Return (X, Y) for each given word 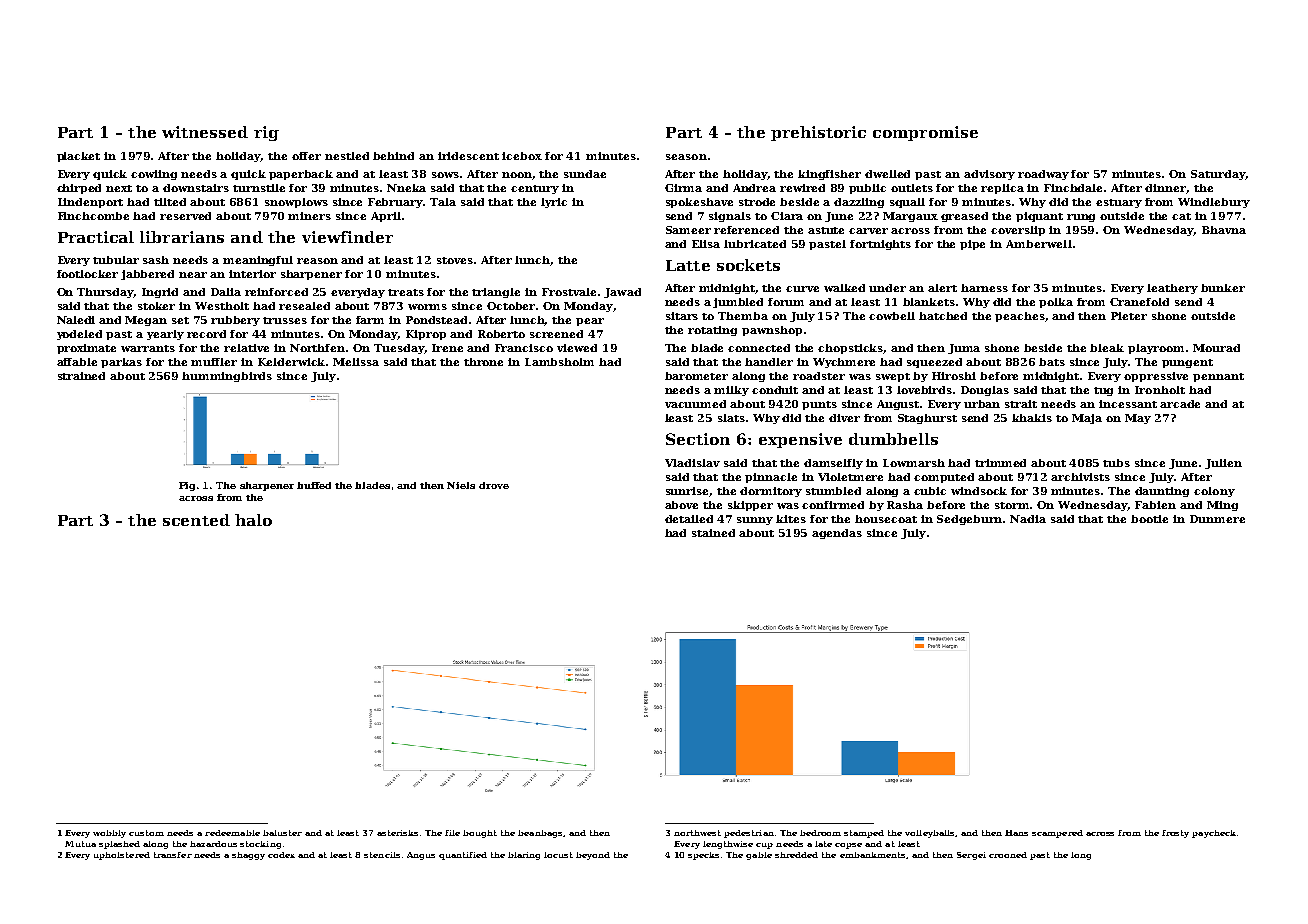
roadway (1043, 175)
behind (393, 156)
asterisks (397, 833)
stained (713, 533)
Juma (964, 349)
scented (196, 520)
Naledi (76, 320)
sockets (748, 265)
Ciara (787, 216)
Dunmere (1217, 519)
